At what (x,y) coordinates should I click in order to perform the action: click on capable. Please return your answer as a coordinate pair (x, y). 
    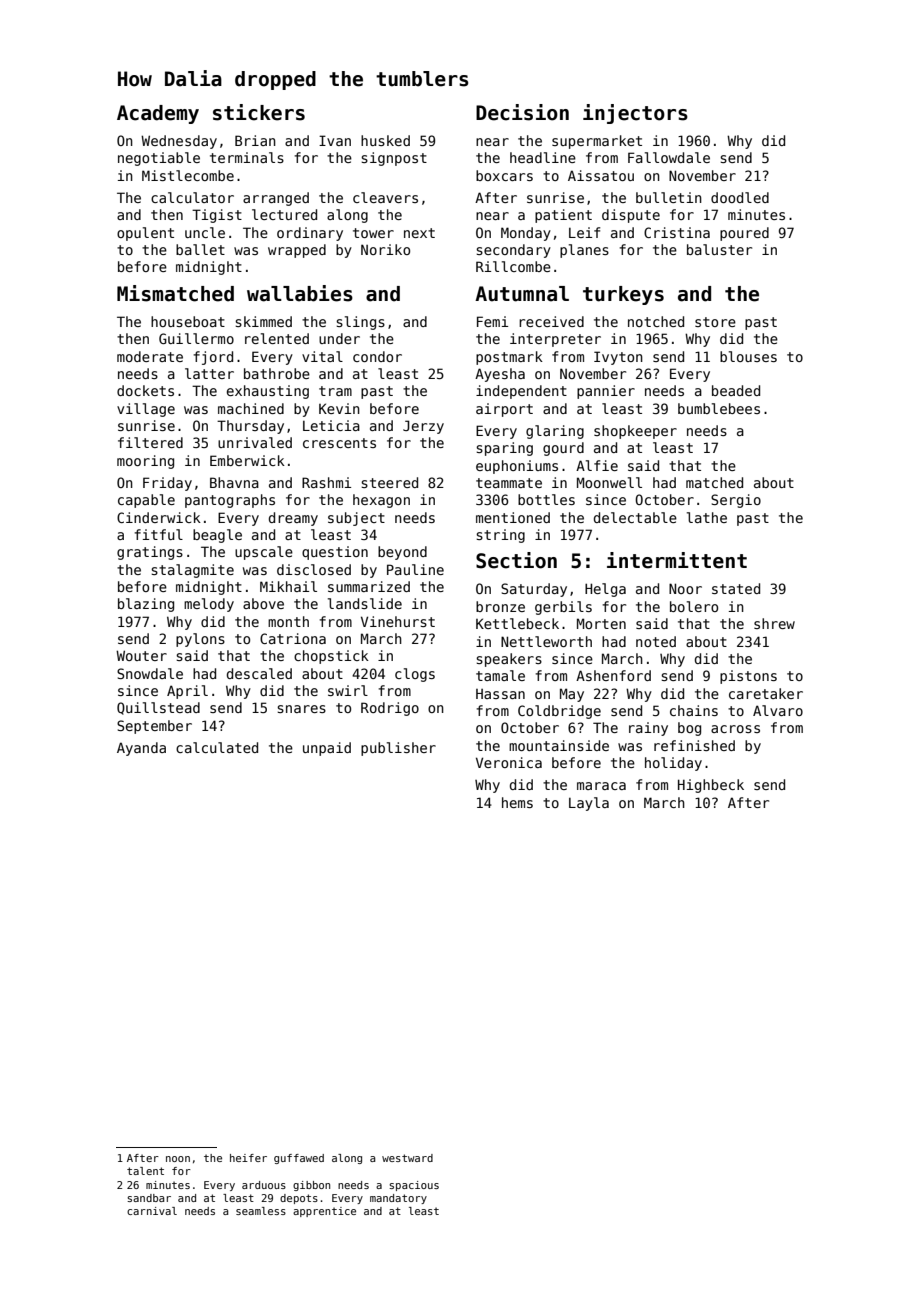
    Looking at the image, I should click on (146, 501).
